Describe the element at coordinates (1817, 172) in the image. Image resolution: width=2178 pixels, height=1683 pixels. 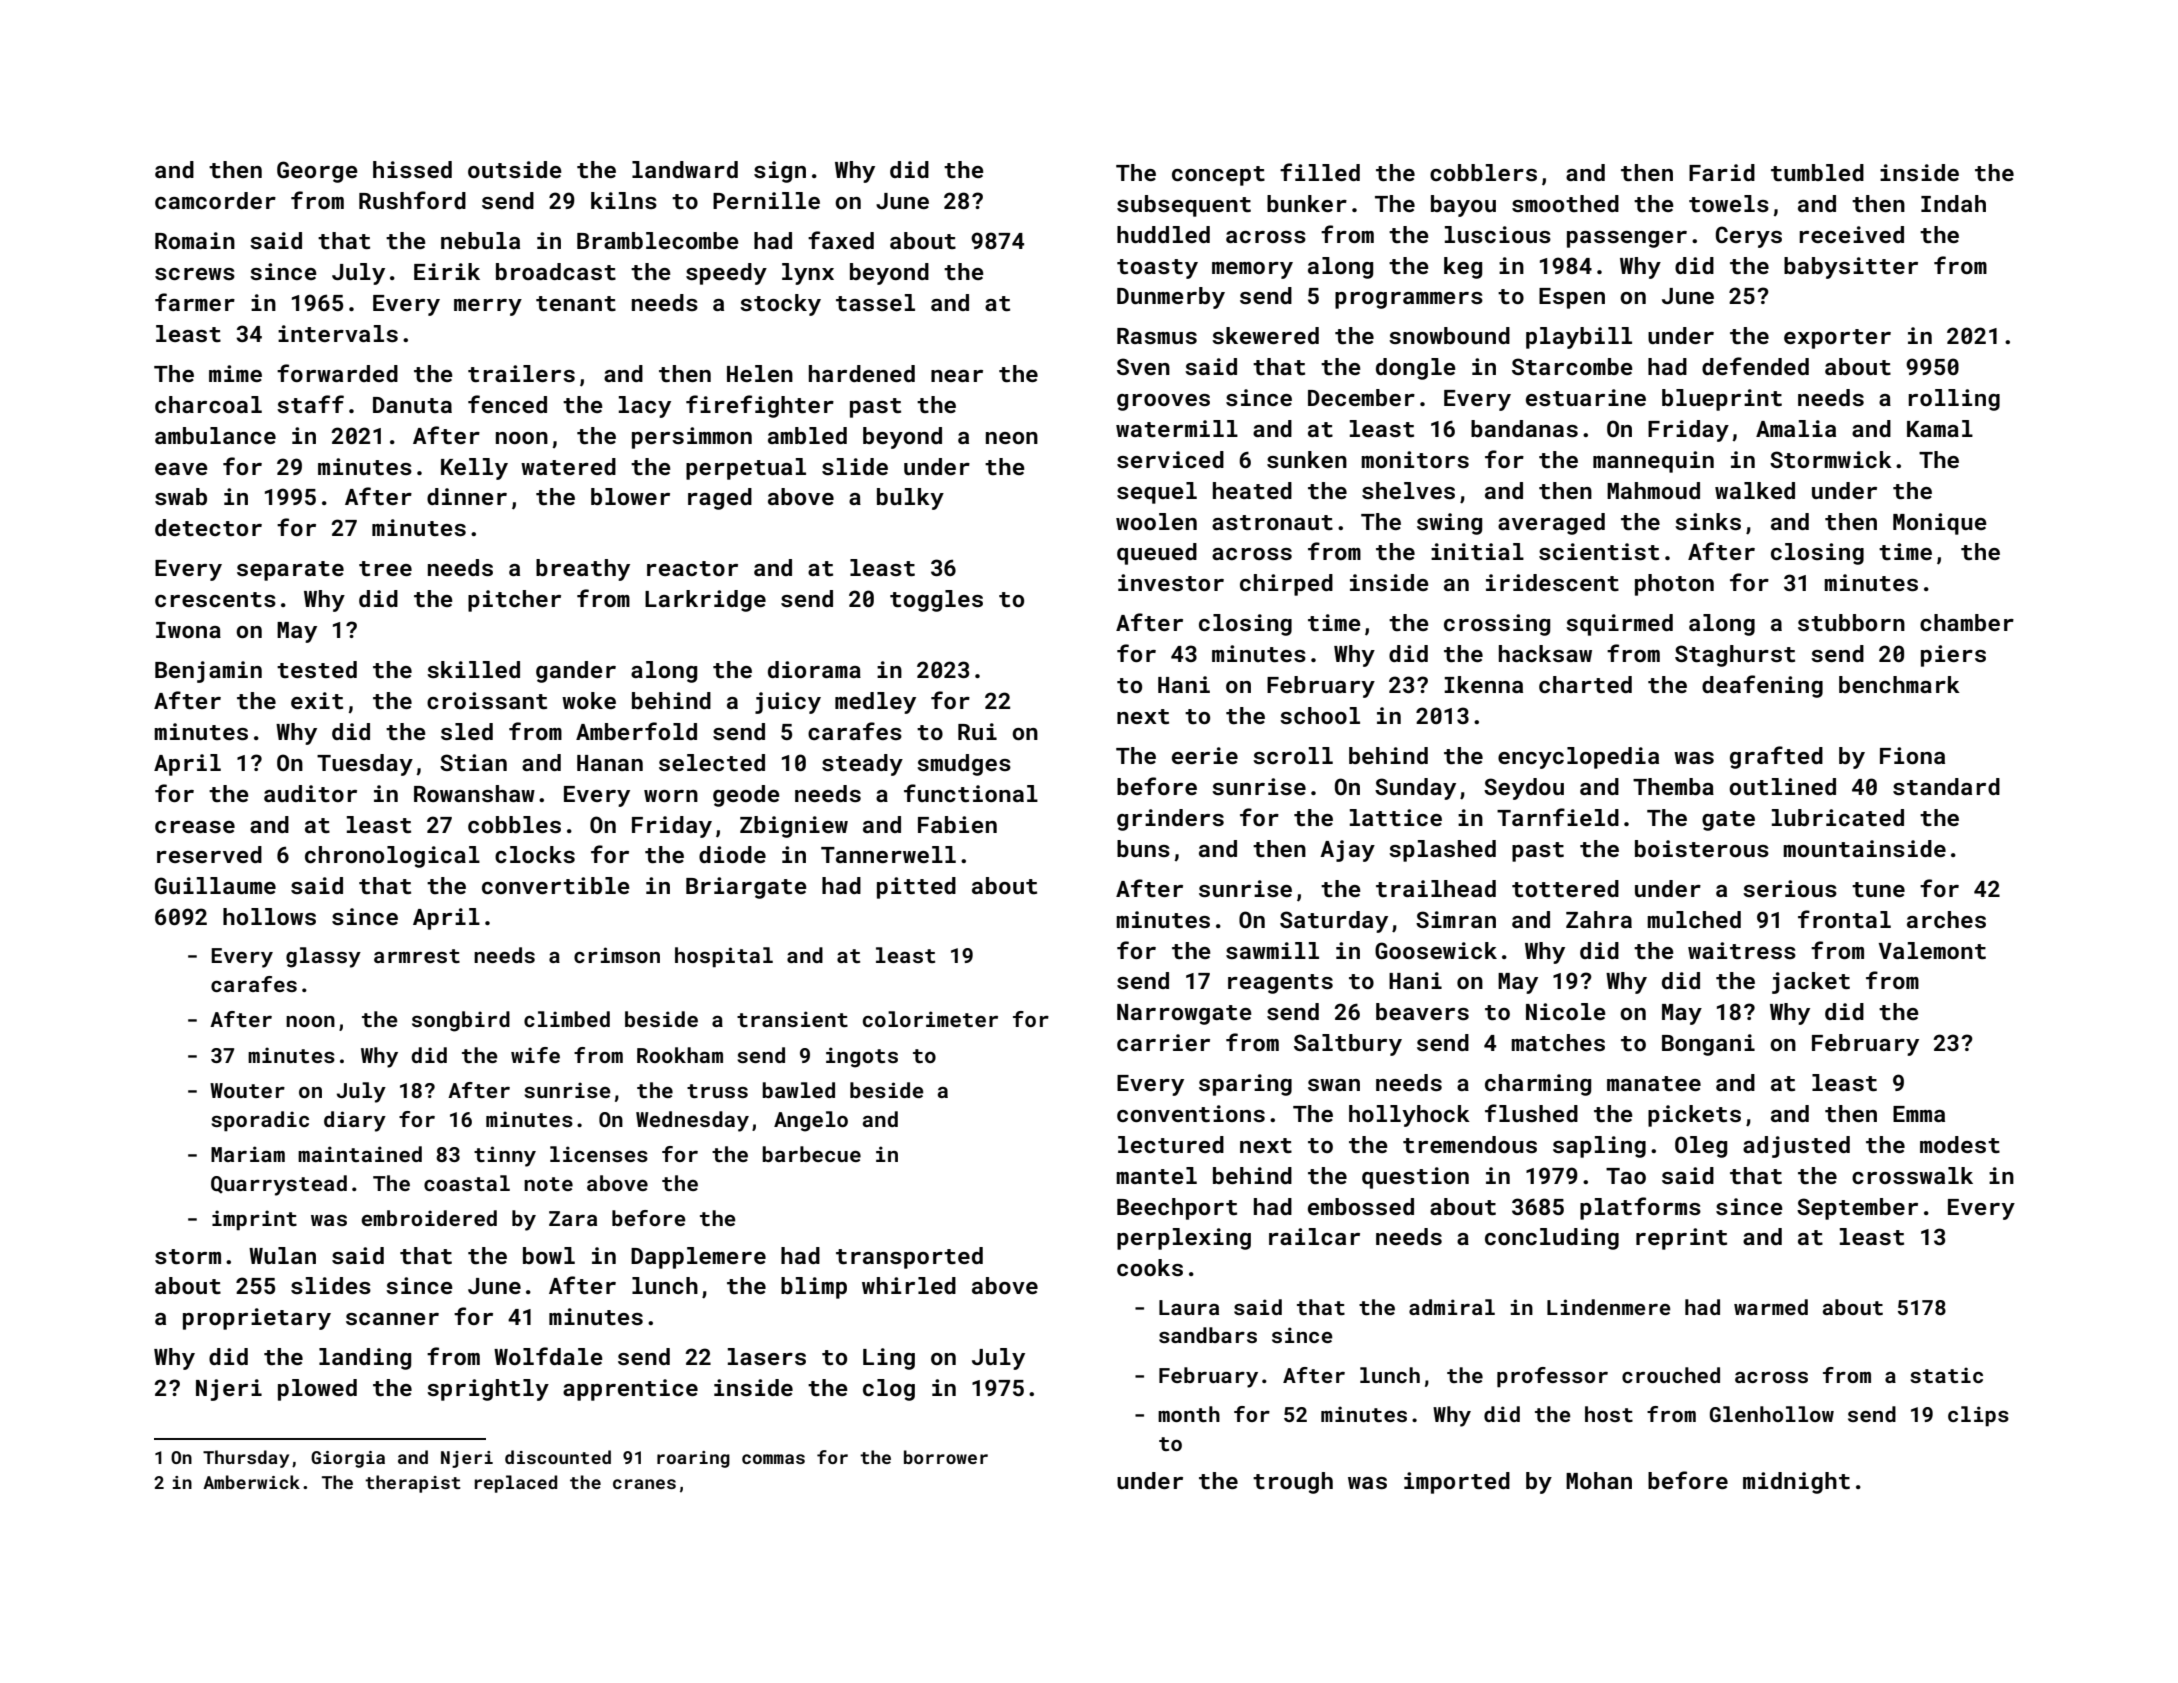
I see `tumbled` at that location.
